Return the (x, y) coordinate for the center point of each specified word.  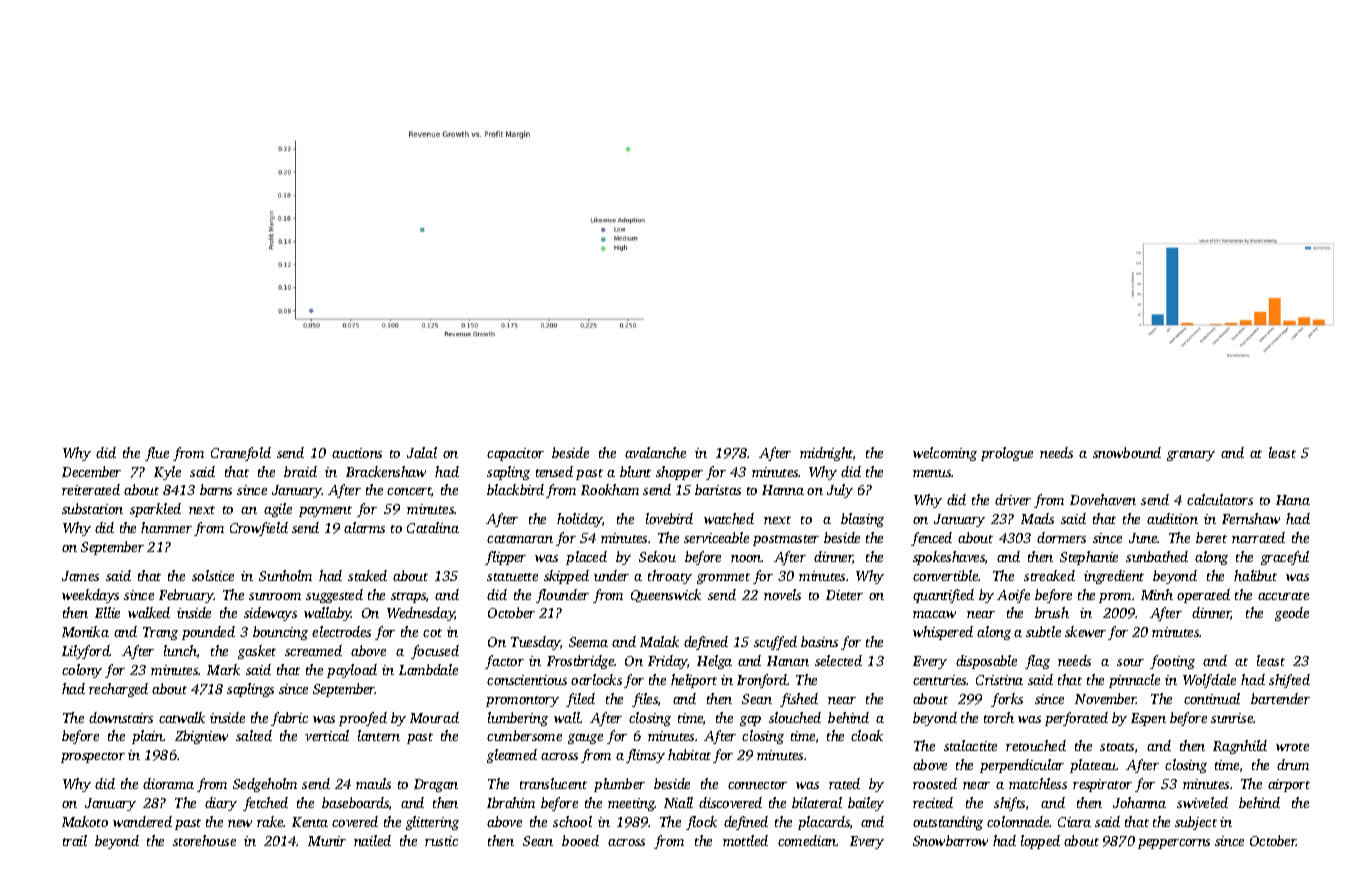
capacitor (515, 454)
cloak (867, 735)
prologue (1007, 454)
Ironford (762, 681)
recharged (118, 690)
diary (221, 804)
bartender (1280, 698)
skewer (1085, 631)
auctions (357, 453)
